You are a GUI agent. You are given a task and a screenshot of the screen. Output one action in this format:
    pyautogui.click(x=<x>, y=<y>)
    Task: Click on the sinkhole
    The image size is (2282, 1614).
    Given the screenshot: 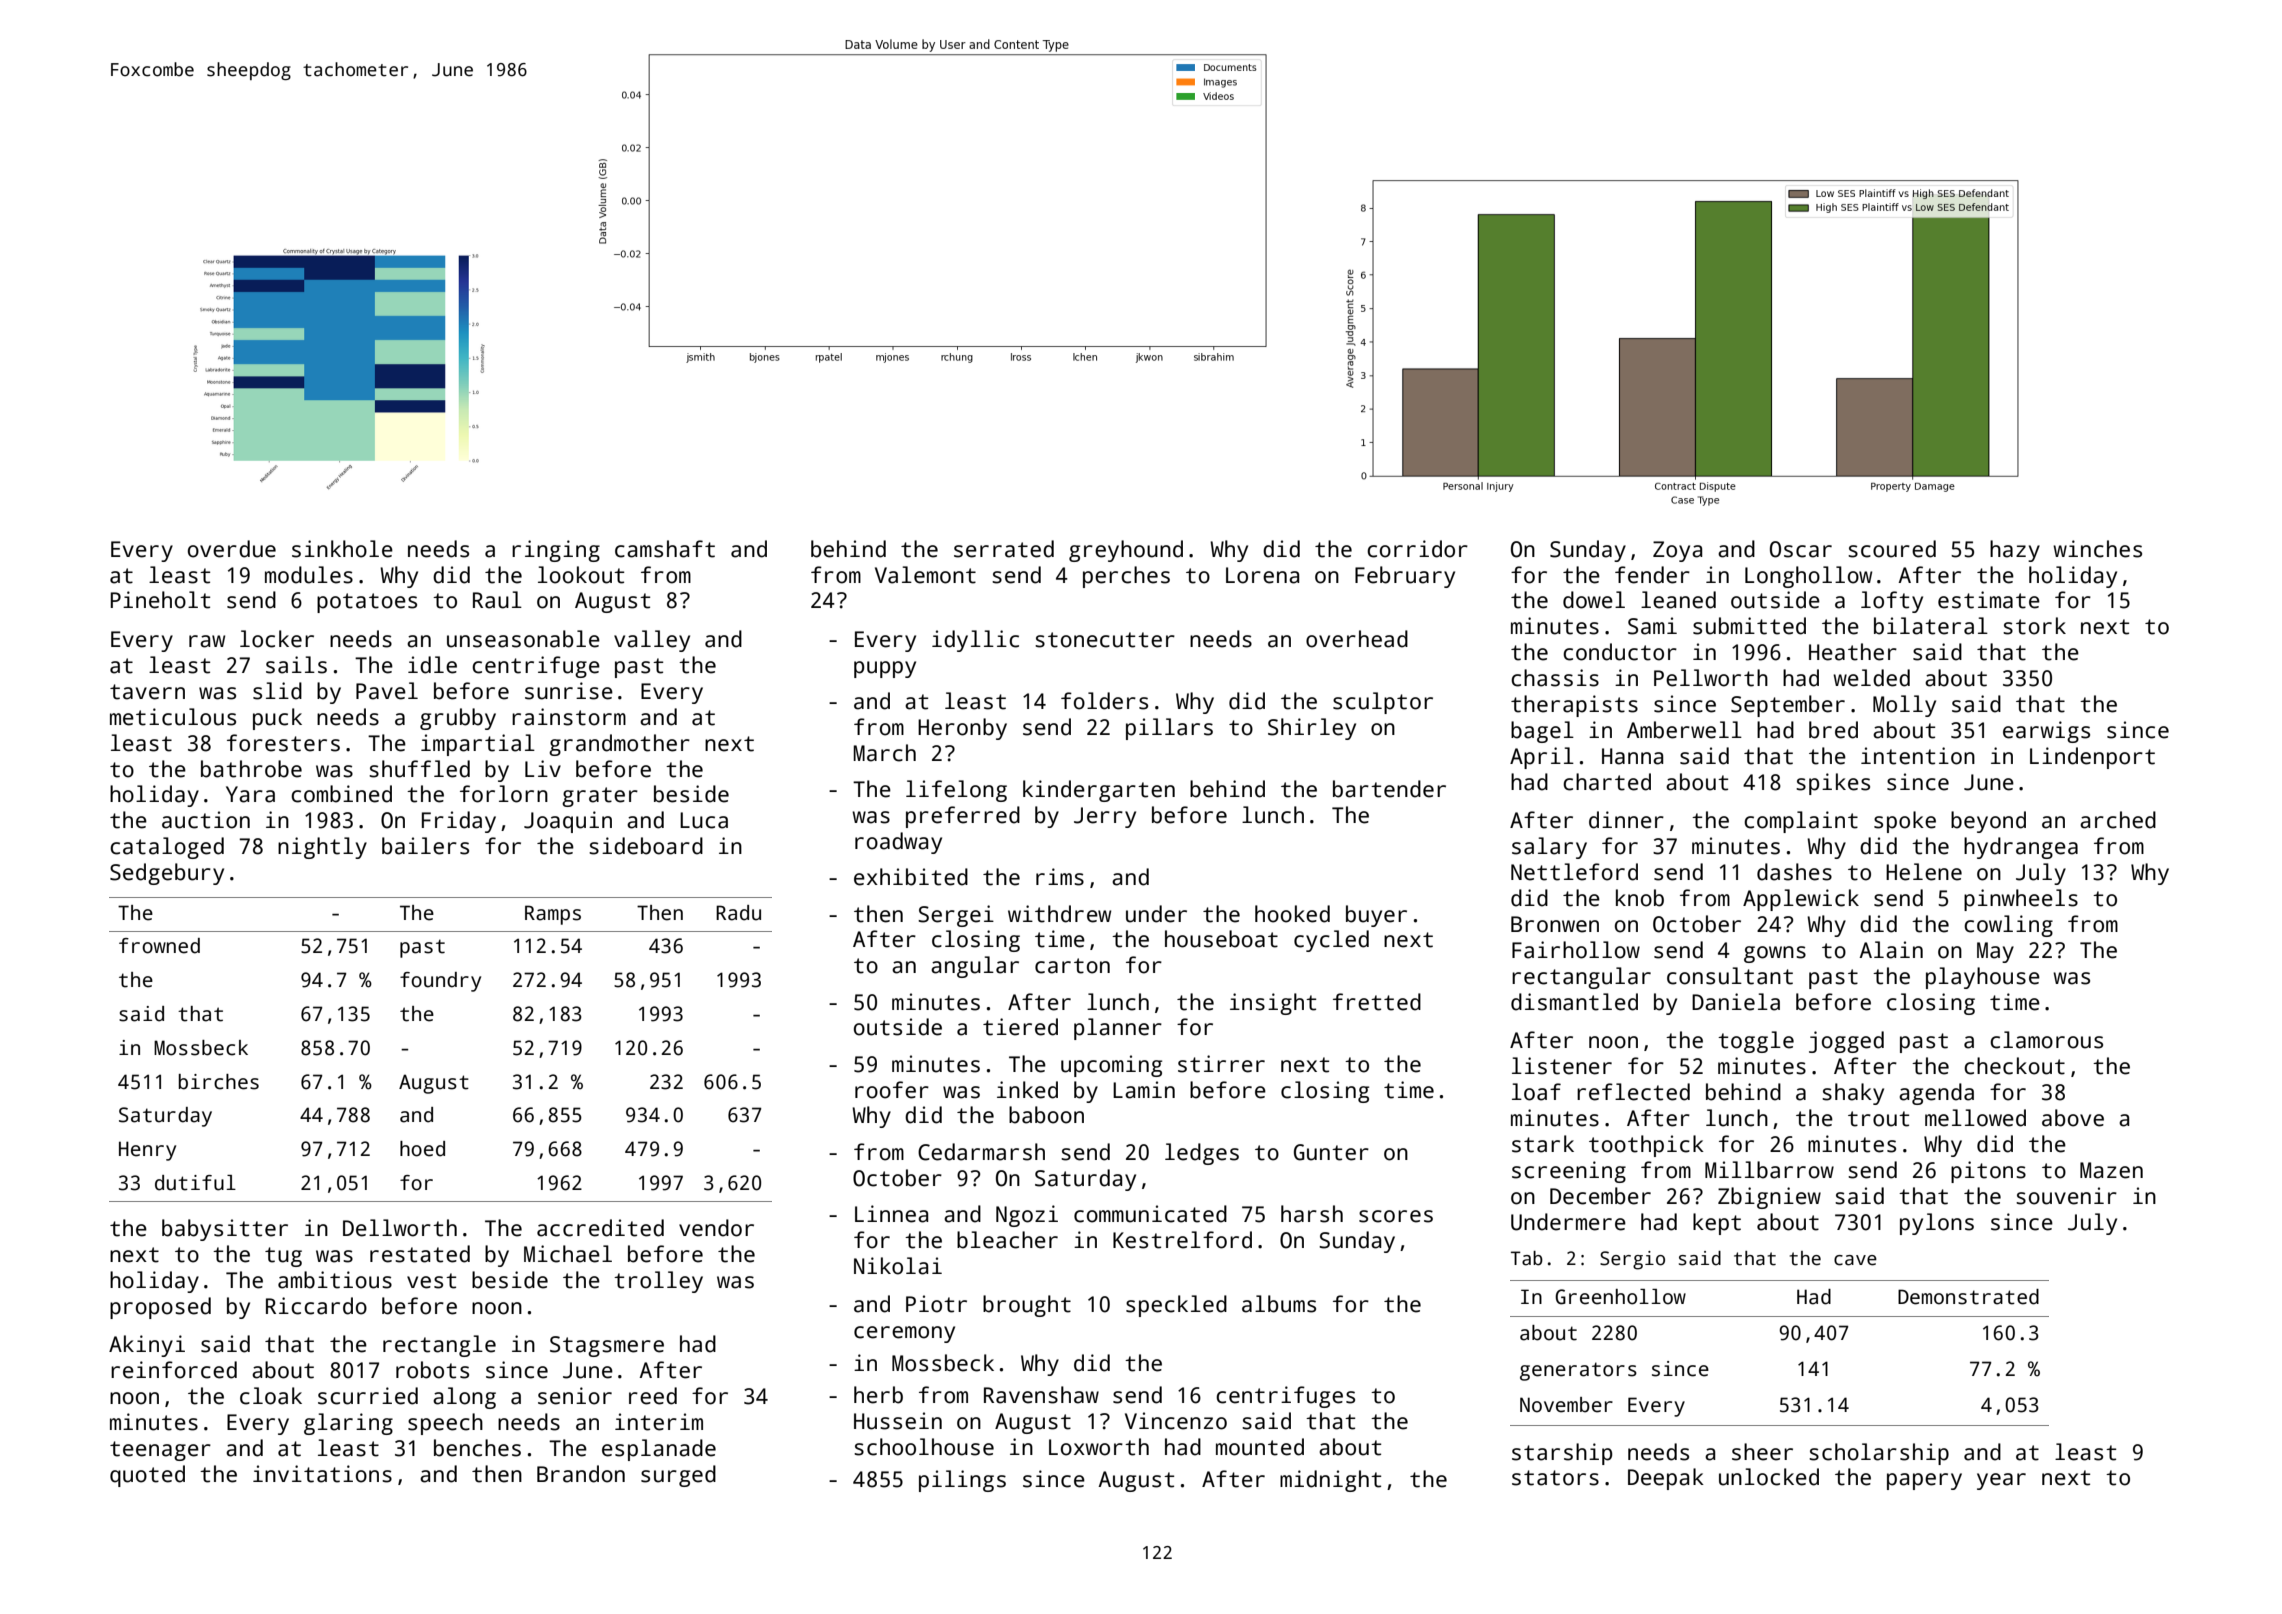 What is the action you would take?
    pyautogui.click(x=342, y=549)
